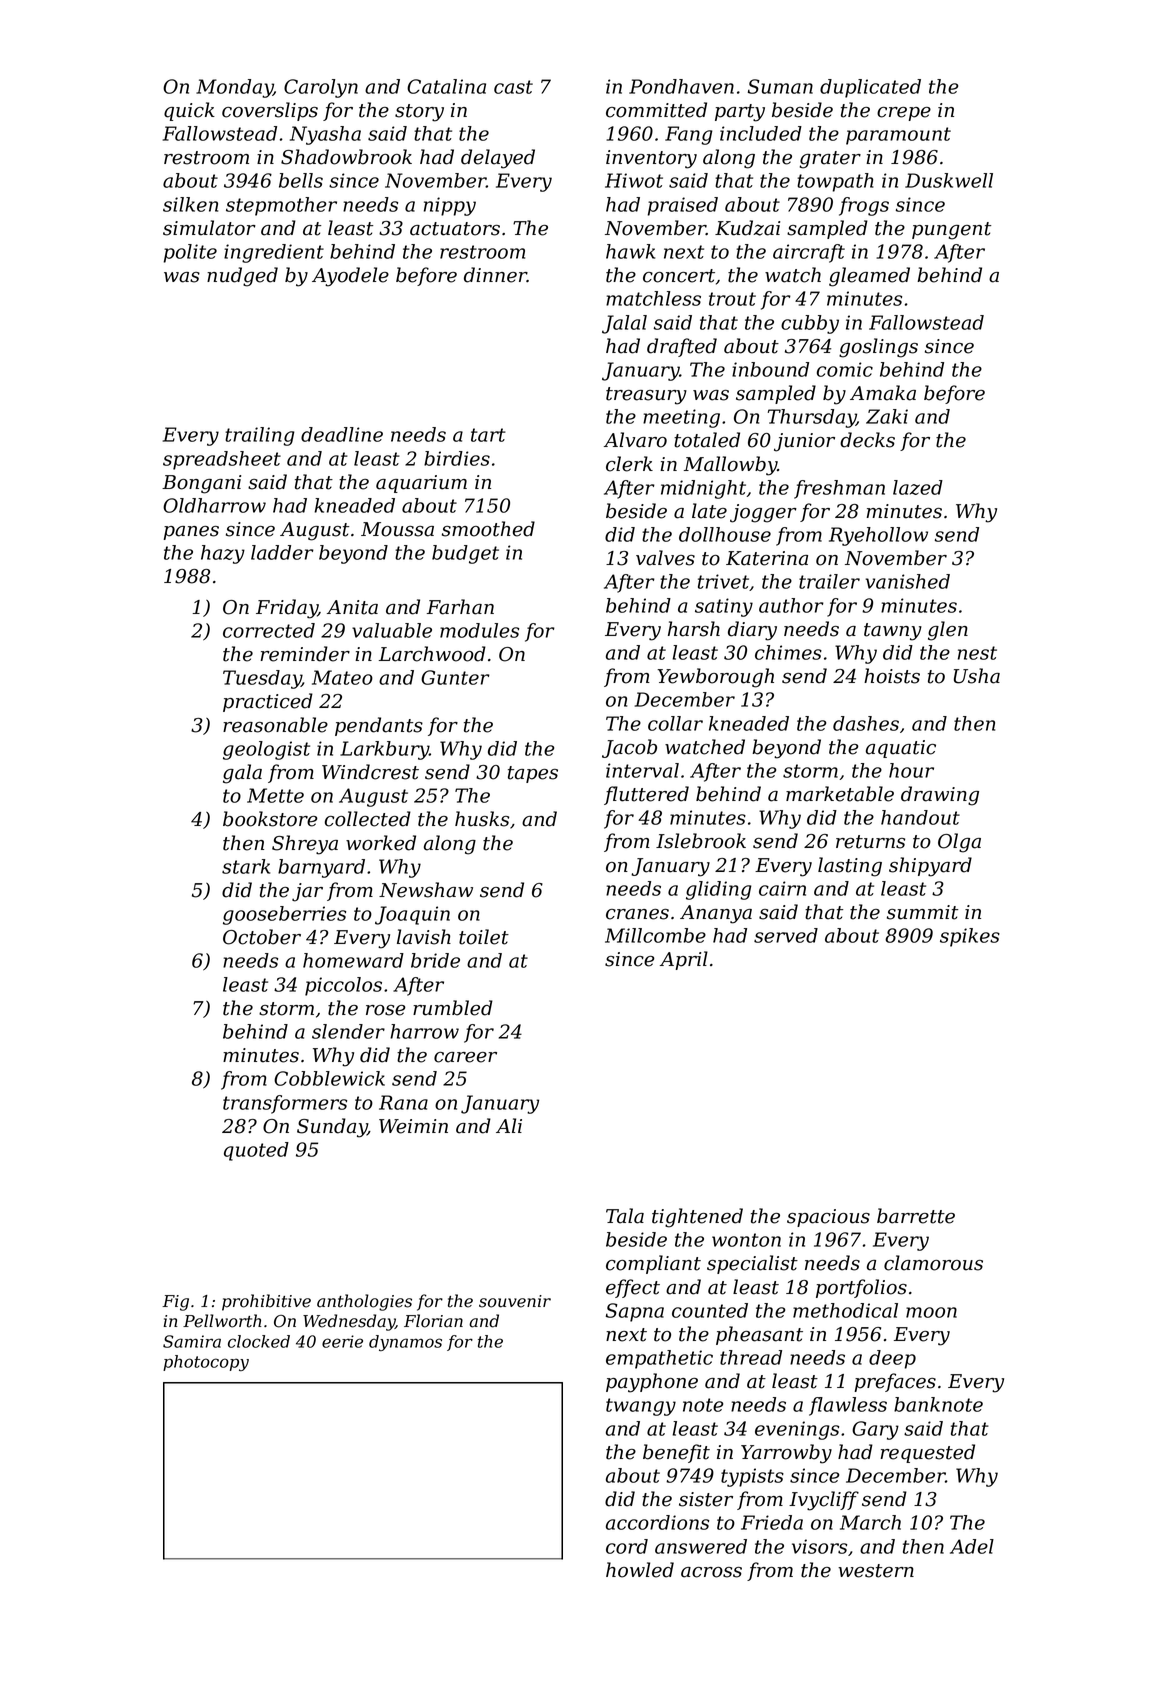  What do you see at coordinates (256, 1151) in the image?
I see `quoted` at bounding box center [256, 1151].
